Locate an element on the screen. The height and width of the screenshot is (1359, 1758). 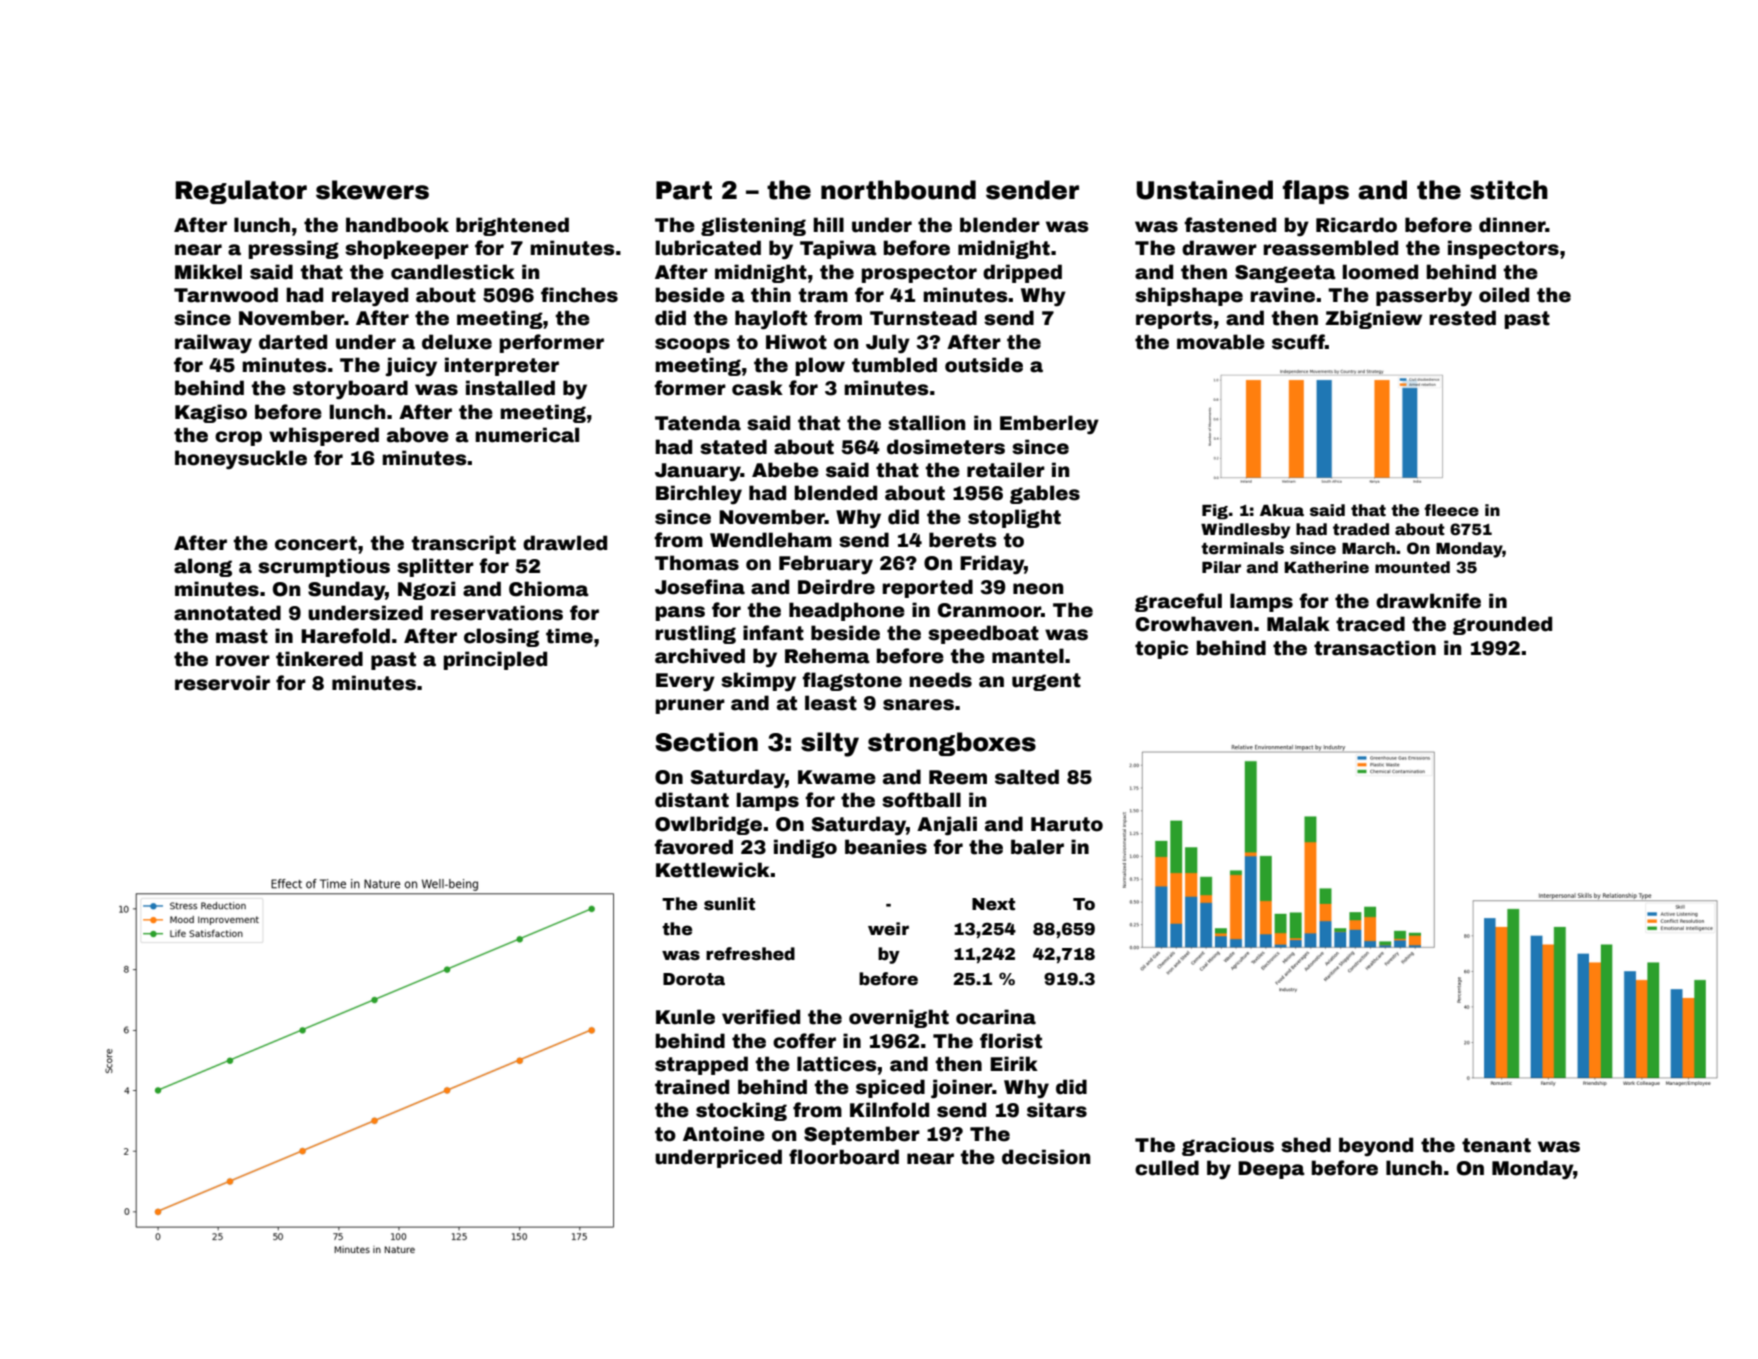
Antoine is located at coordinates (724, 1134).
